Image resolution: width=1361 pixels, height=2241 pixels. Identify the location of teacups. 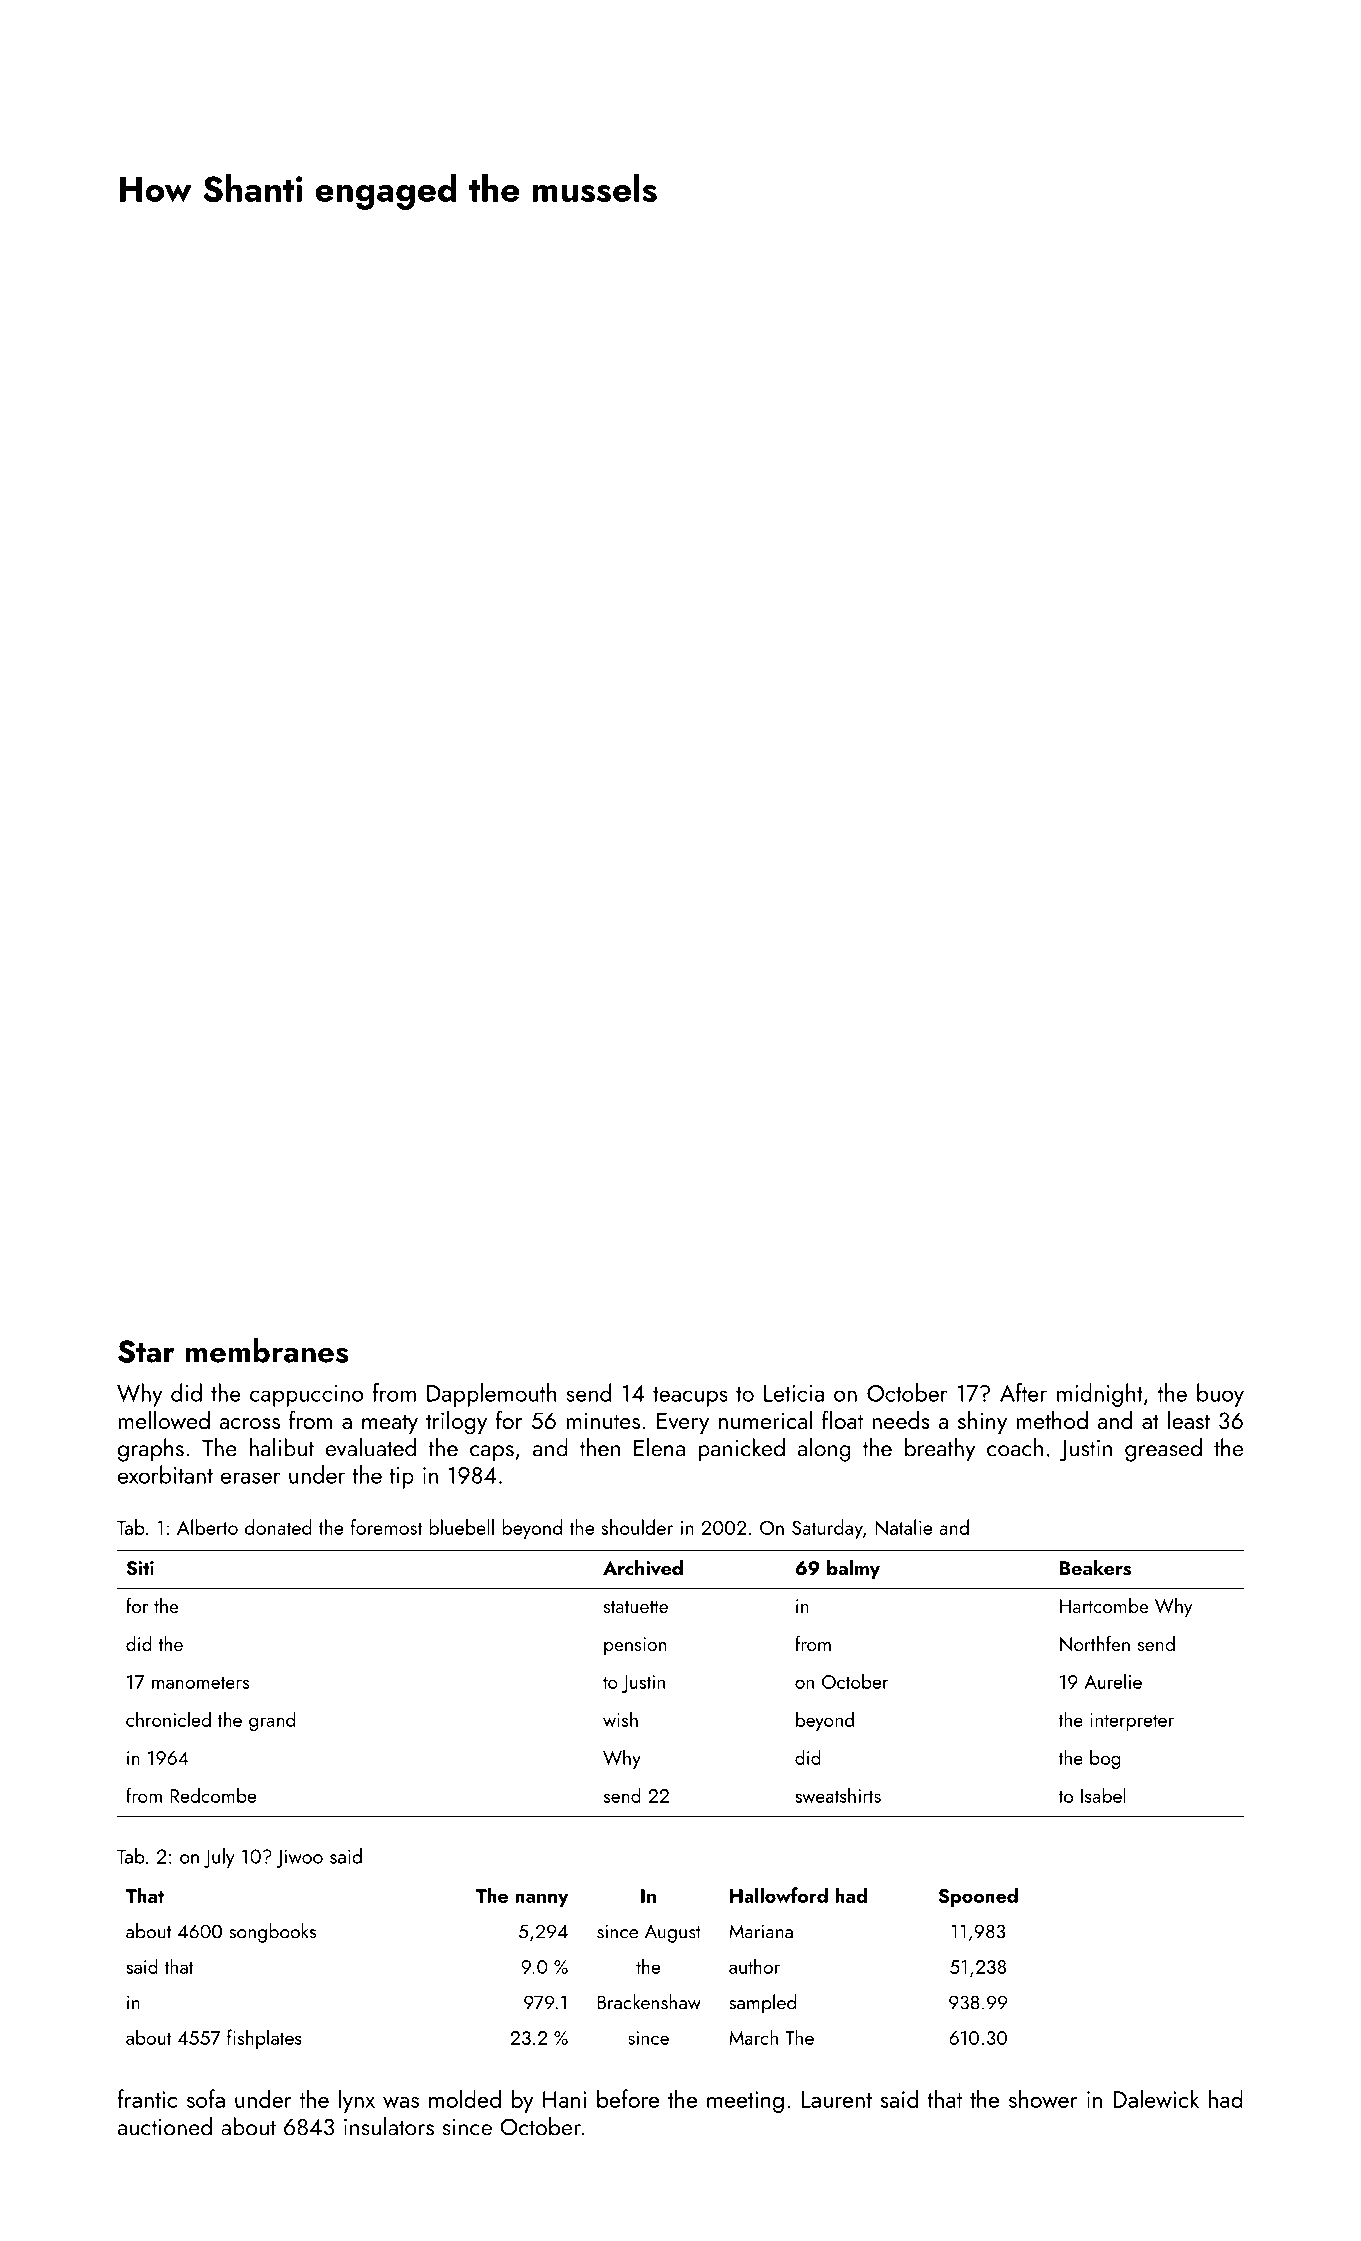
(690, 1397).
